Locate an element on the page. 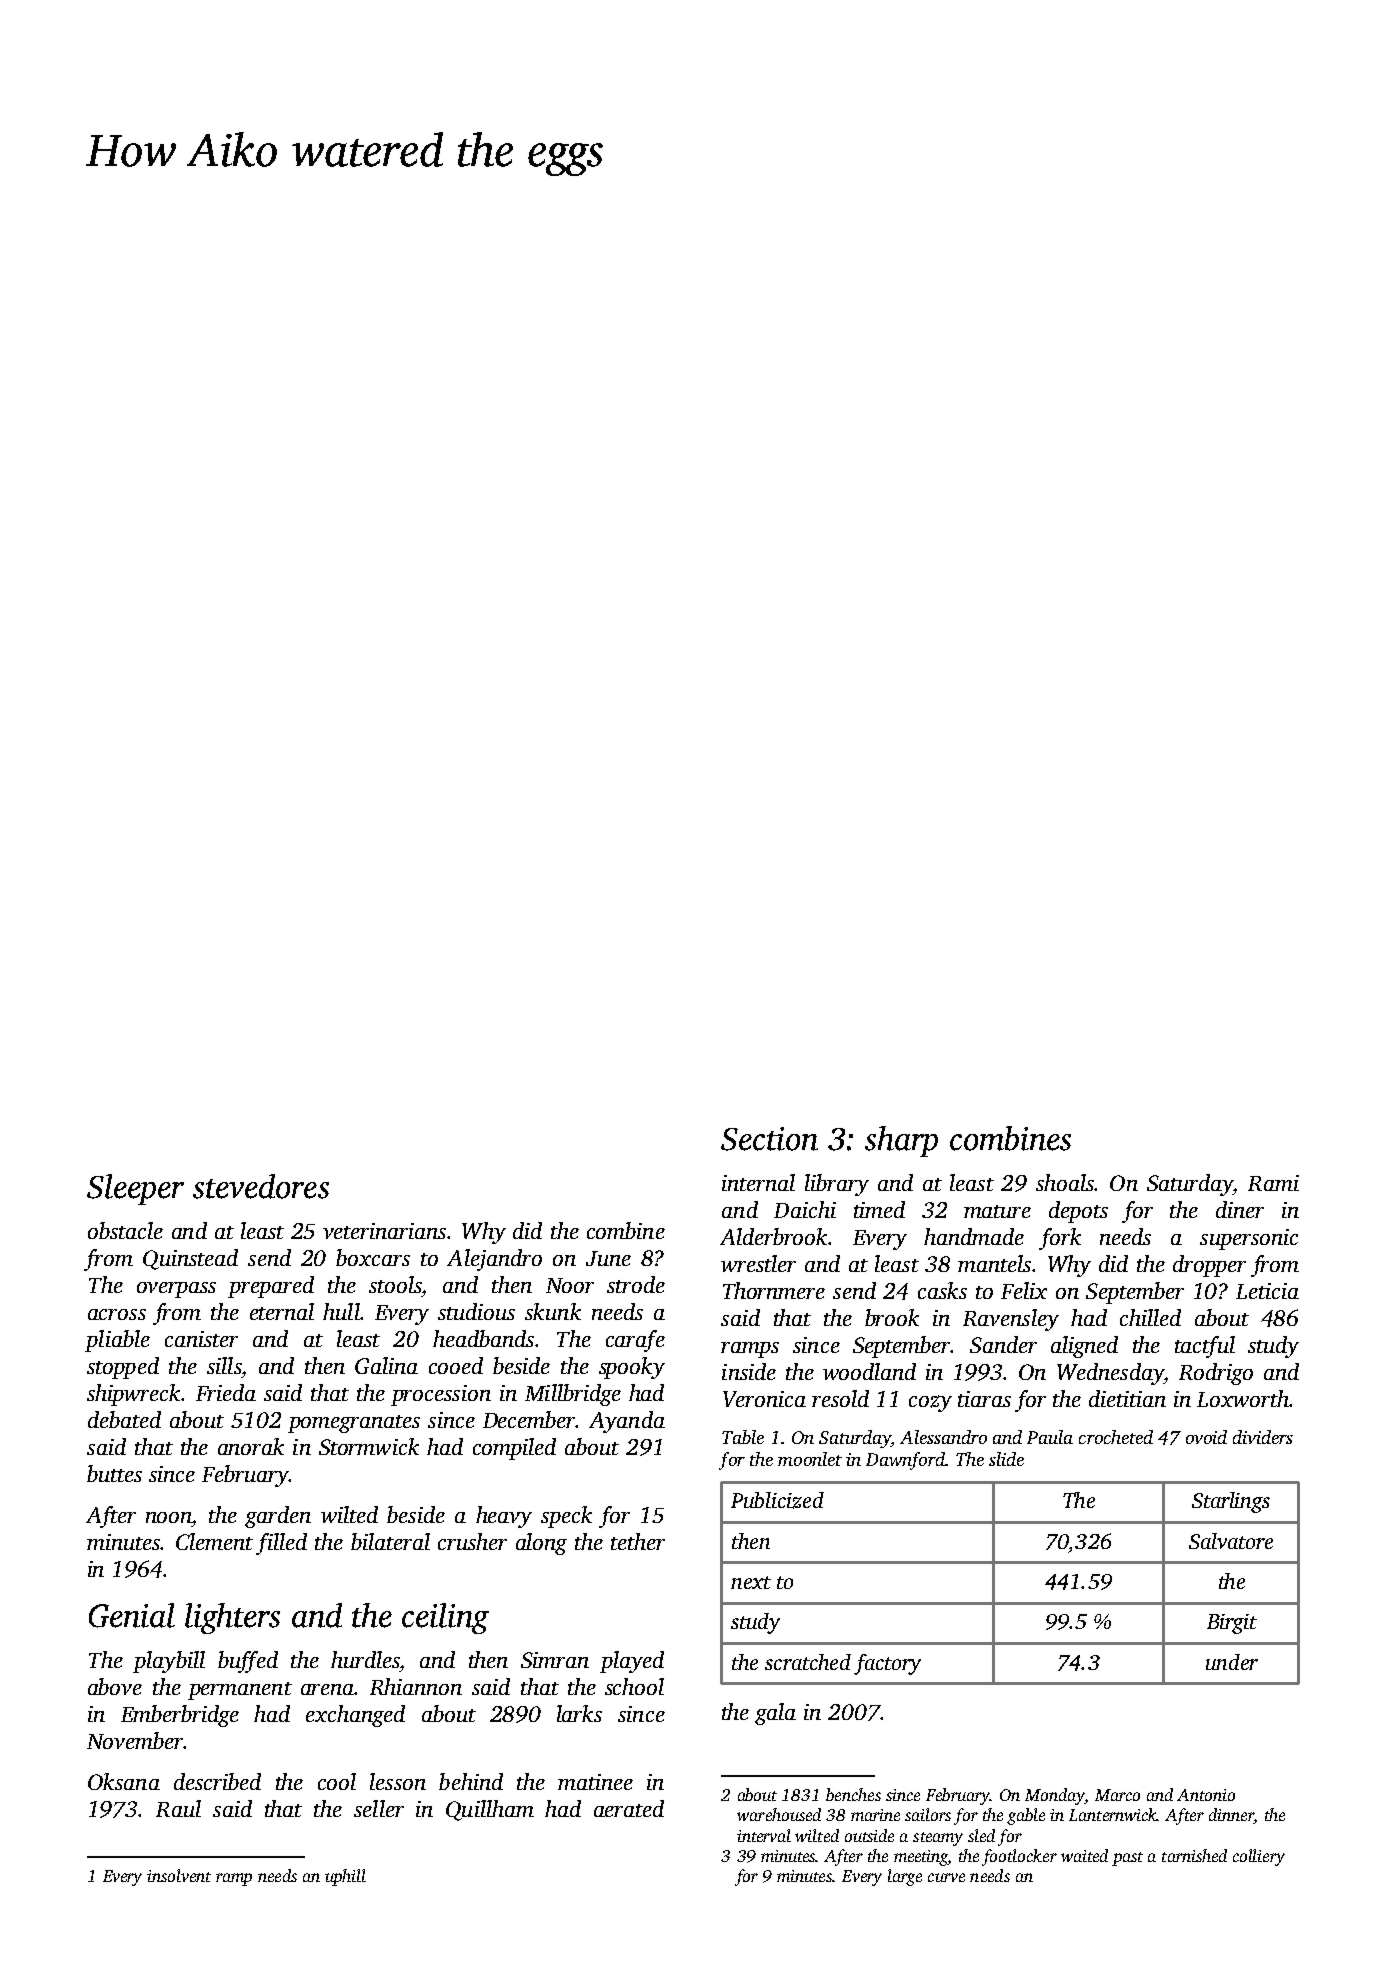  Genial is located at coordinates (132, 1615).
